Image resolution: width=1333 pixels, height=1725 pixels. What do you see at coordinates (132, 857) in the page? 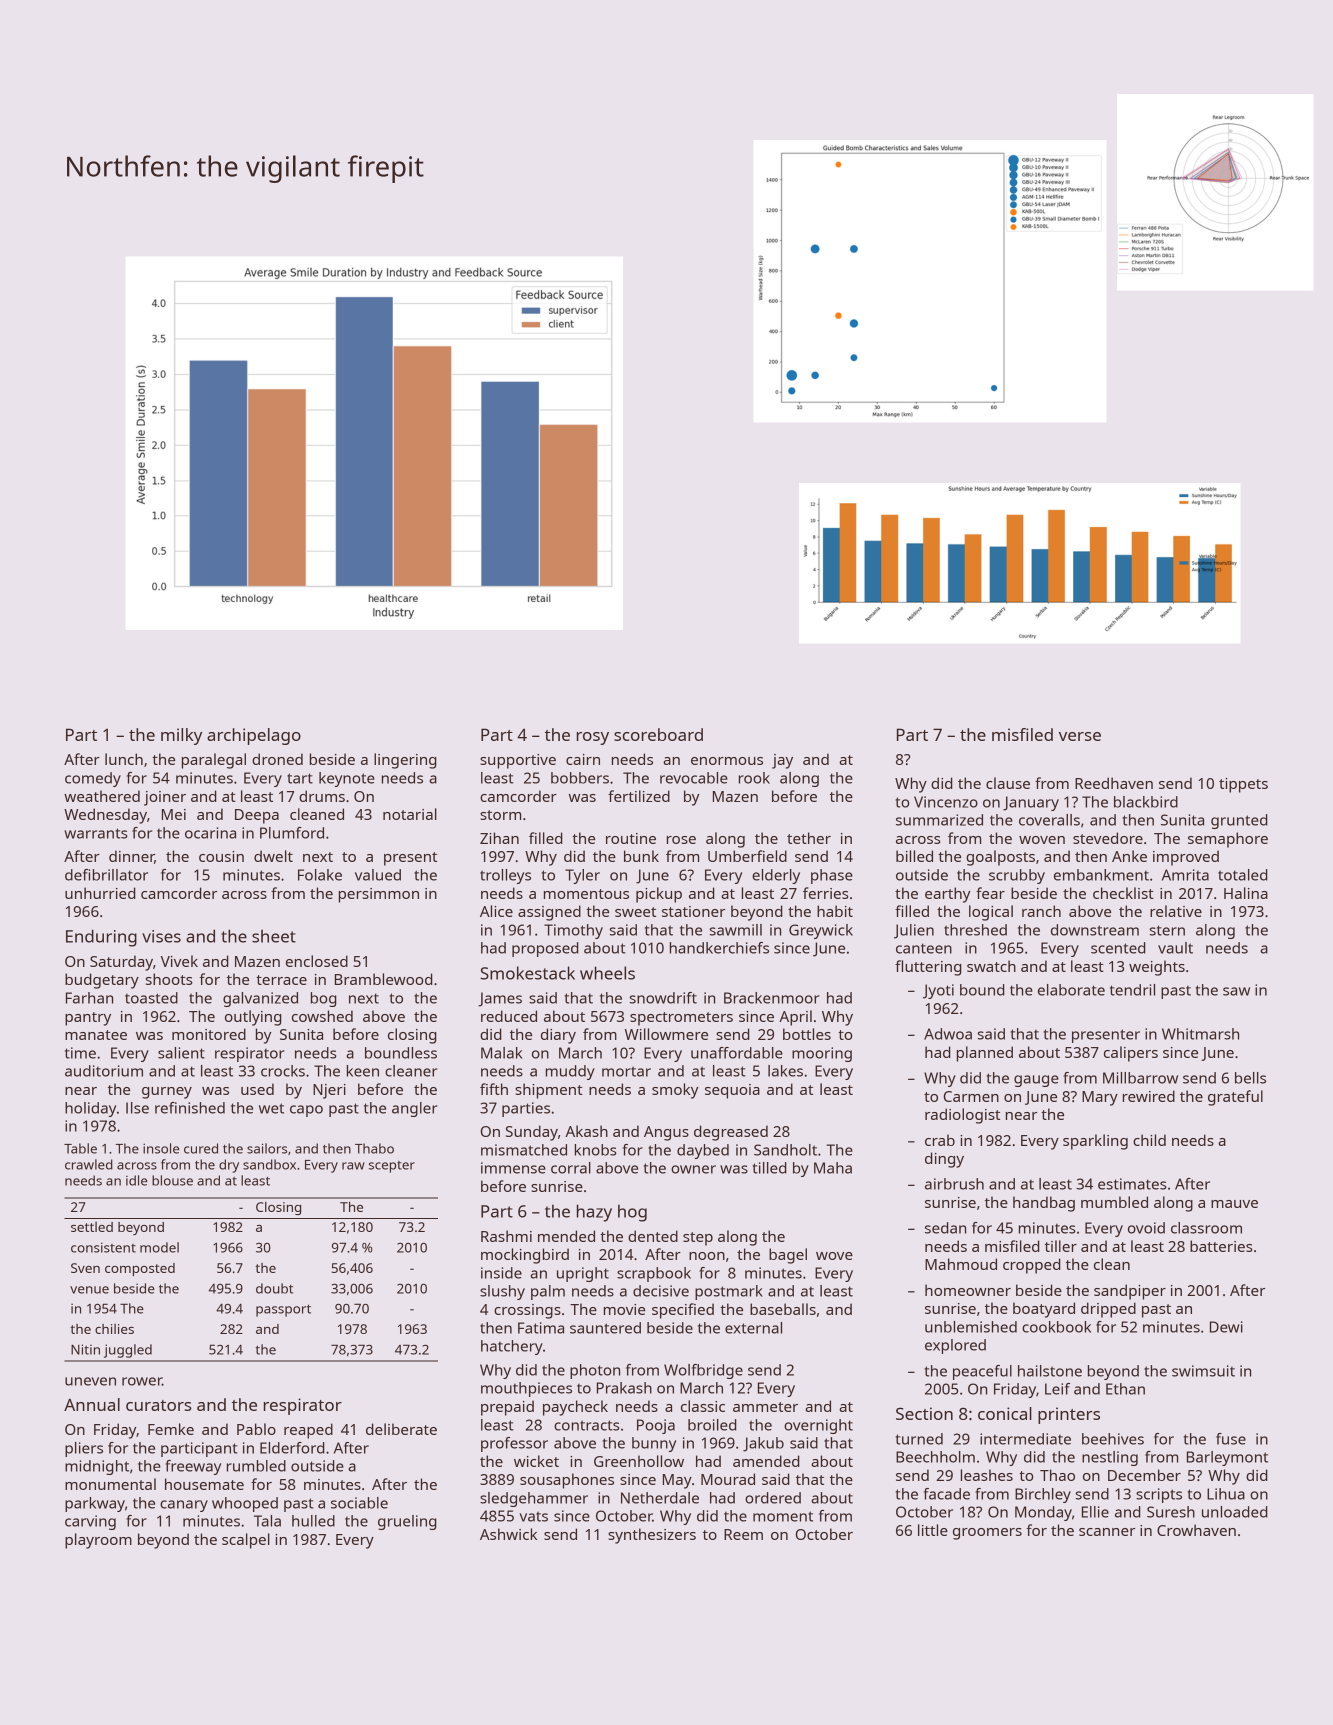
I see `dinner` at bounding box center [132, 857].
